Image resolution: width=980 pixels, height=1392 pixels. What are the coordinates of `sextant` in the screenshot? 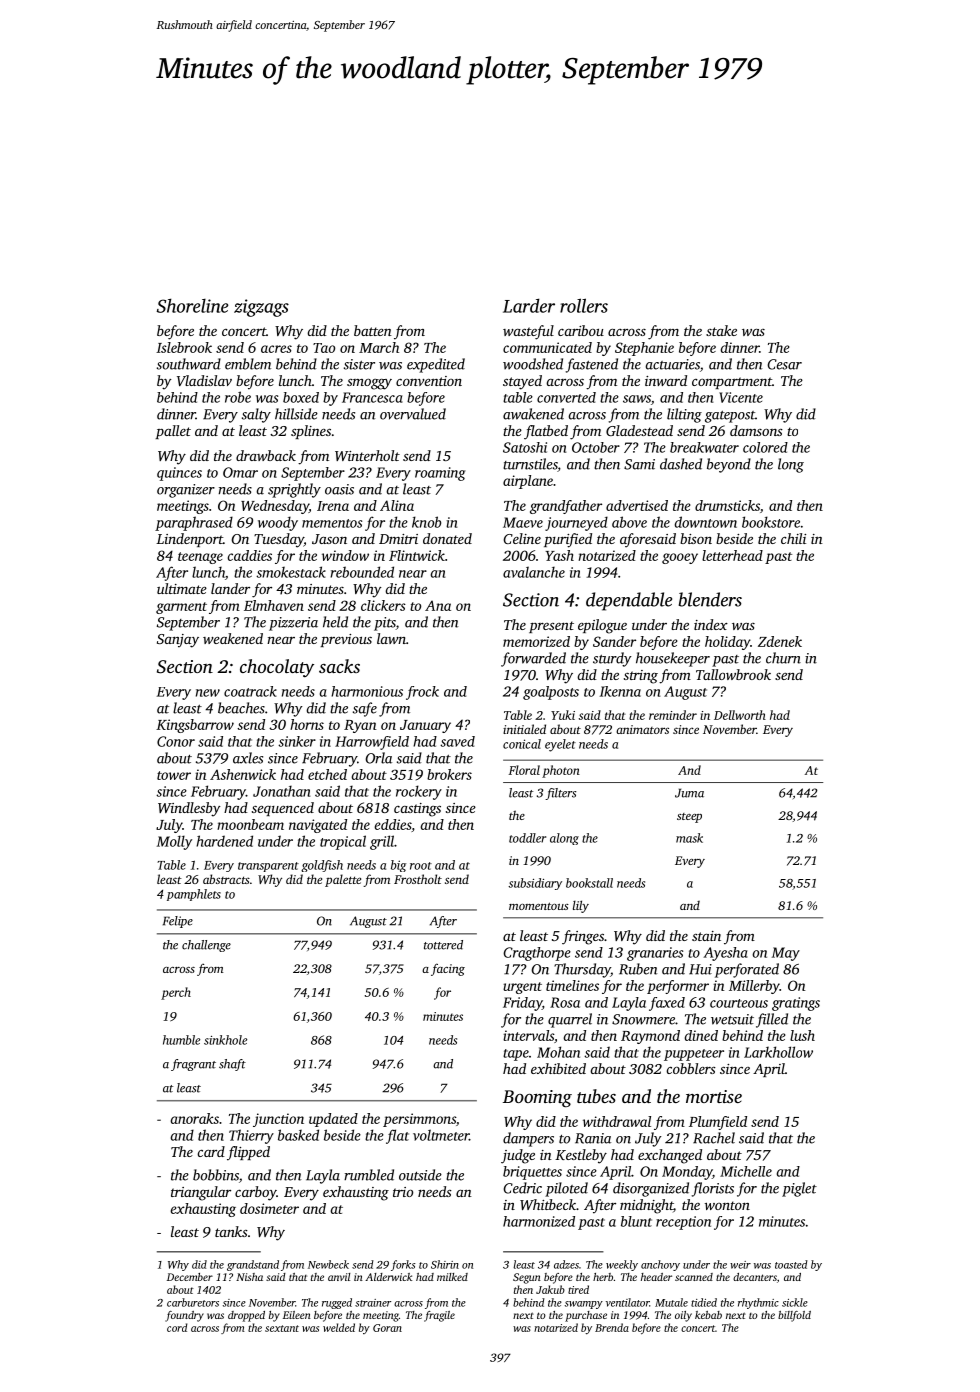 It's located at (282, 1328).
